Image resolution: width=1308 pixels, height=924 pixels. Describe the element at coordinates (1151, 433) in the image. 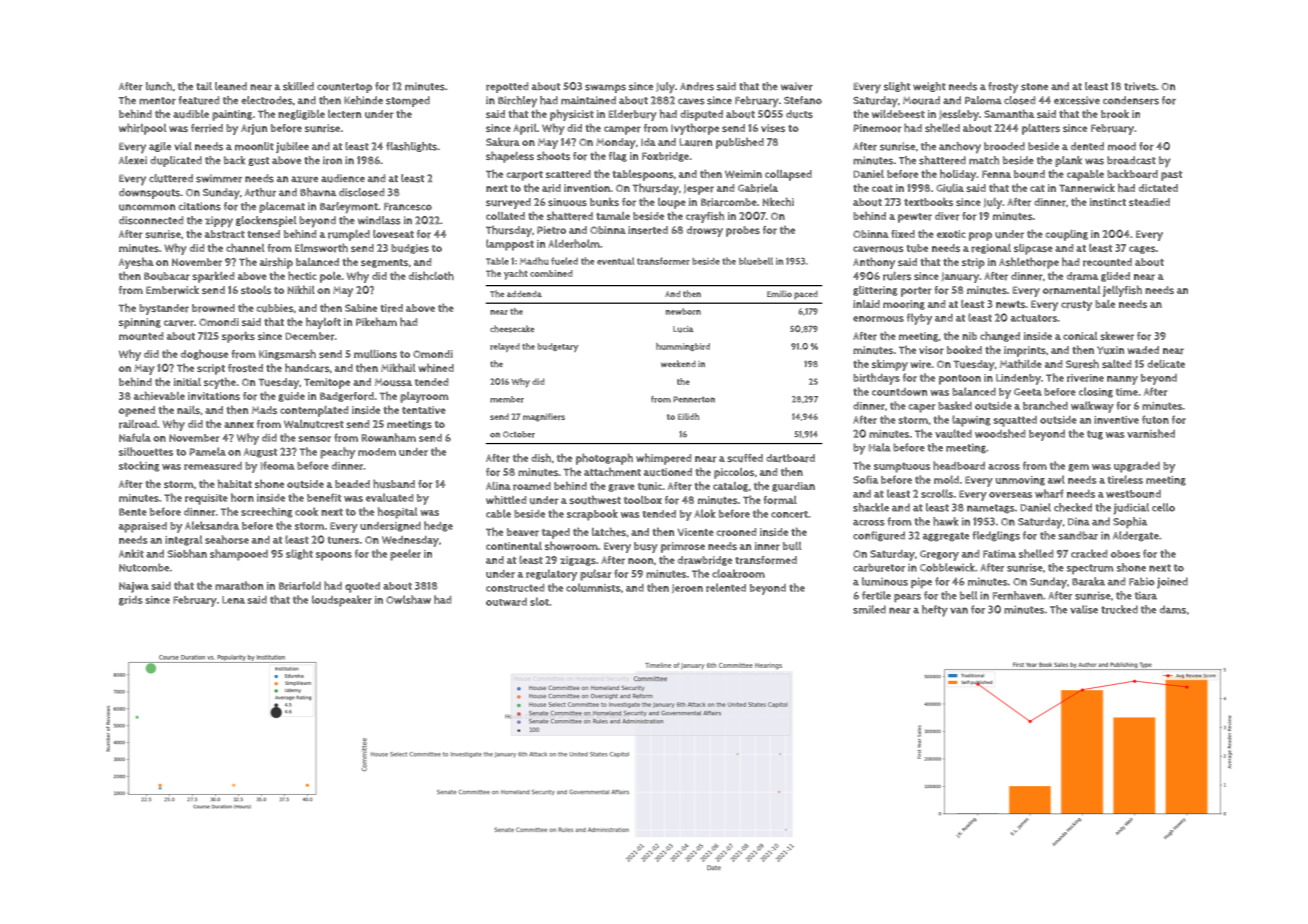

I see `varnished` at that location.
